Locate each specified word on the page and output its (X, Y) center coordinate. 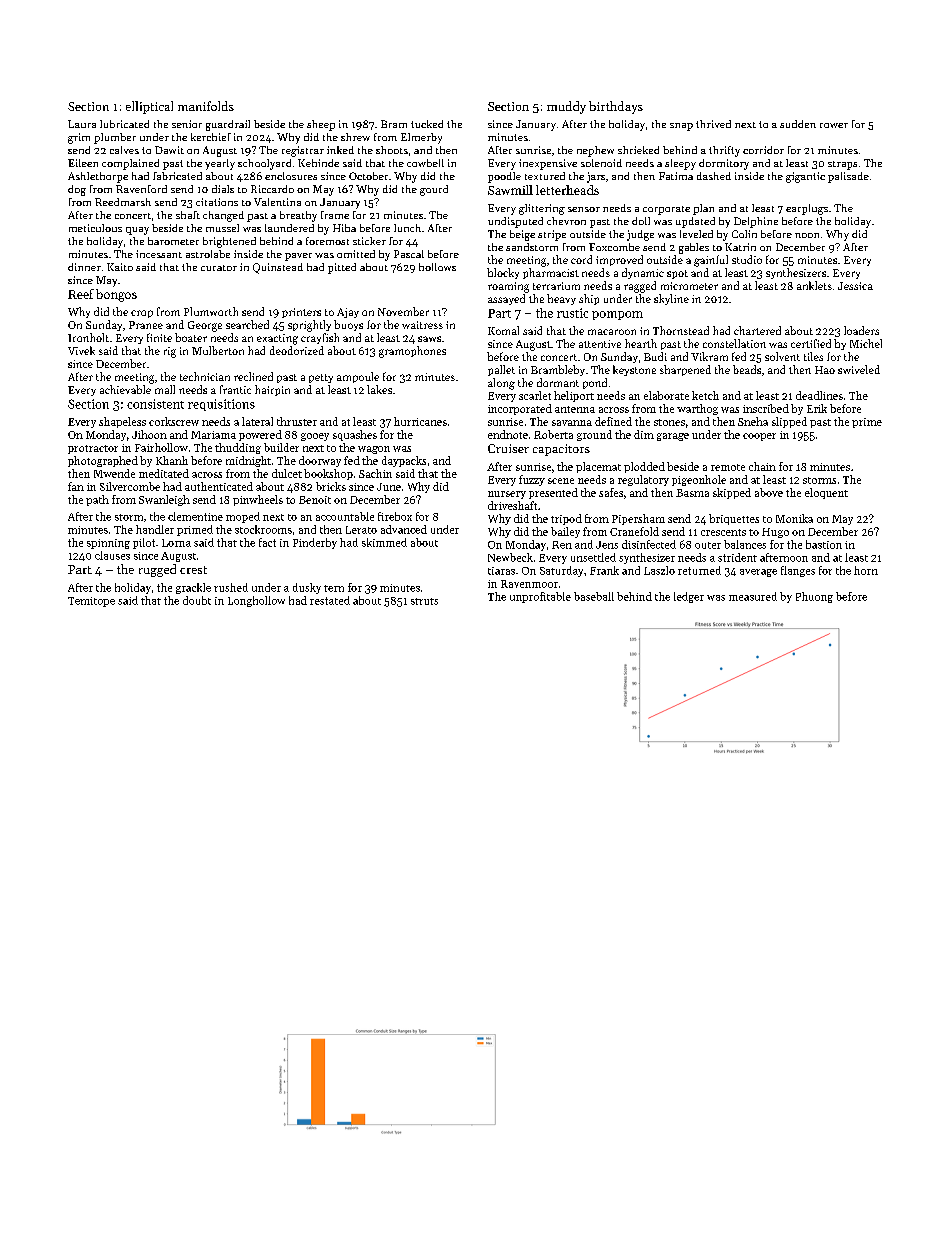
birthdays (616, 107)
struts (424, 601)
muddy (566, 107)
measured (753, 596)
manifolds (206, 106)
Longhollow (256, 601)
